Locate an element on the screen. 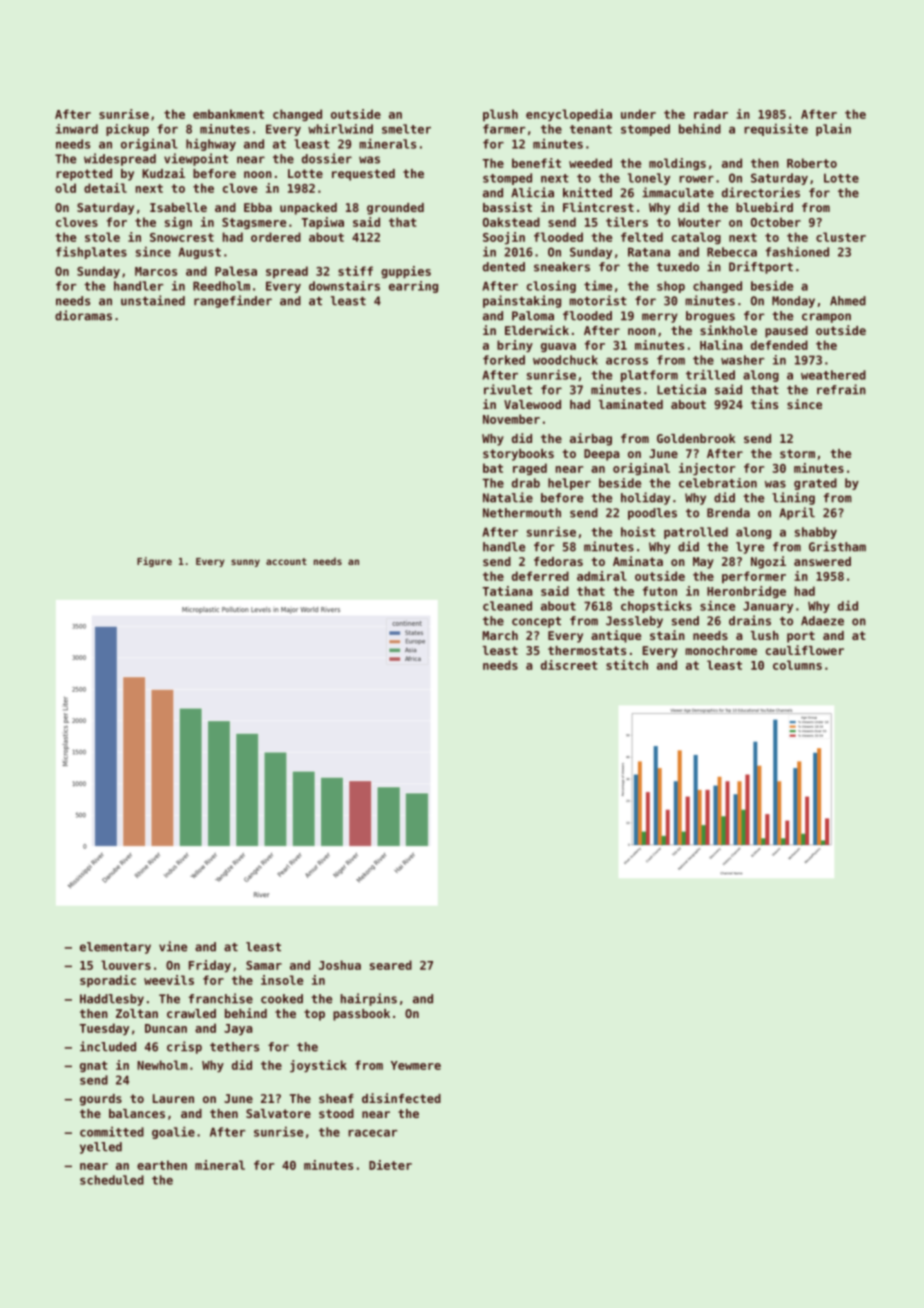 Image resolution: width=924 pixels, height=1308 pixels. whirlwind is located at coordinates (340, 129).
